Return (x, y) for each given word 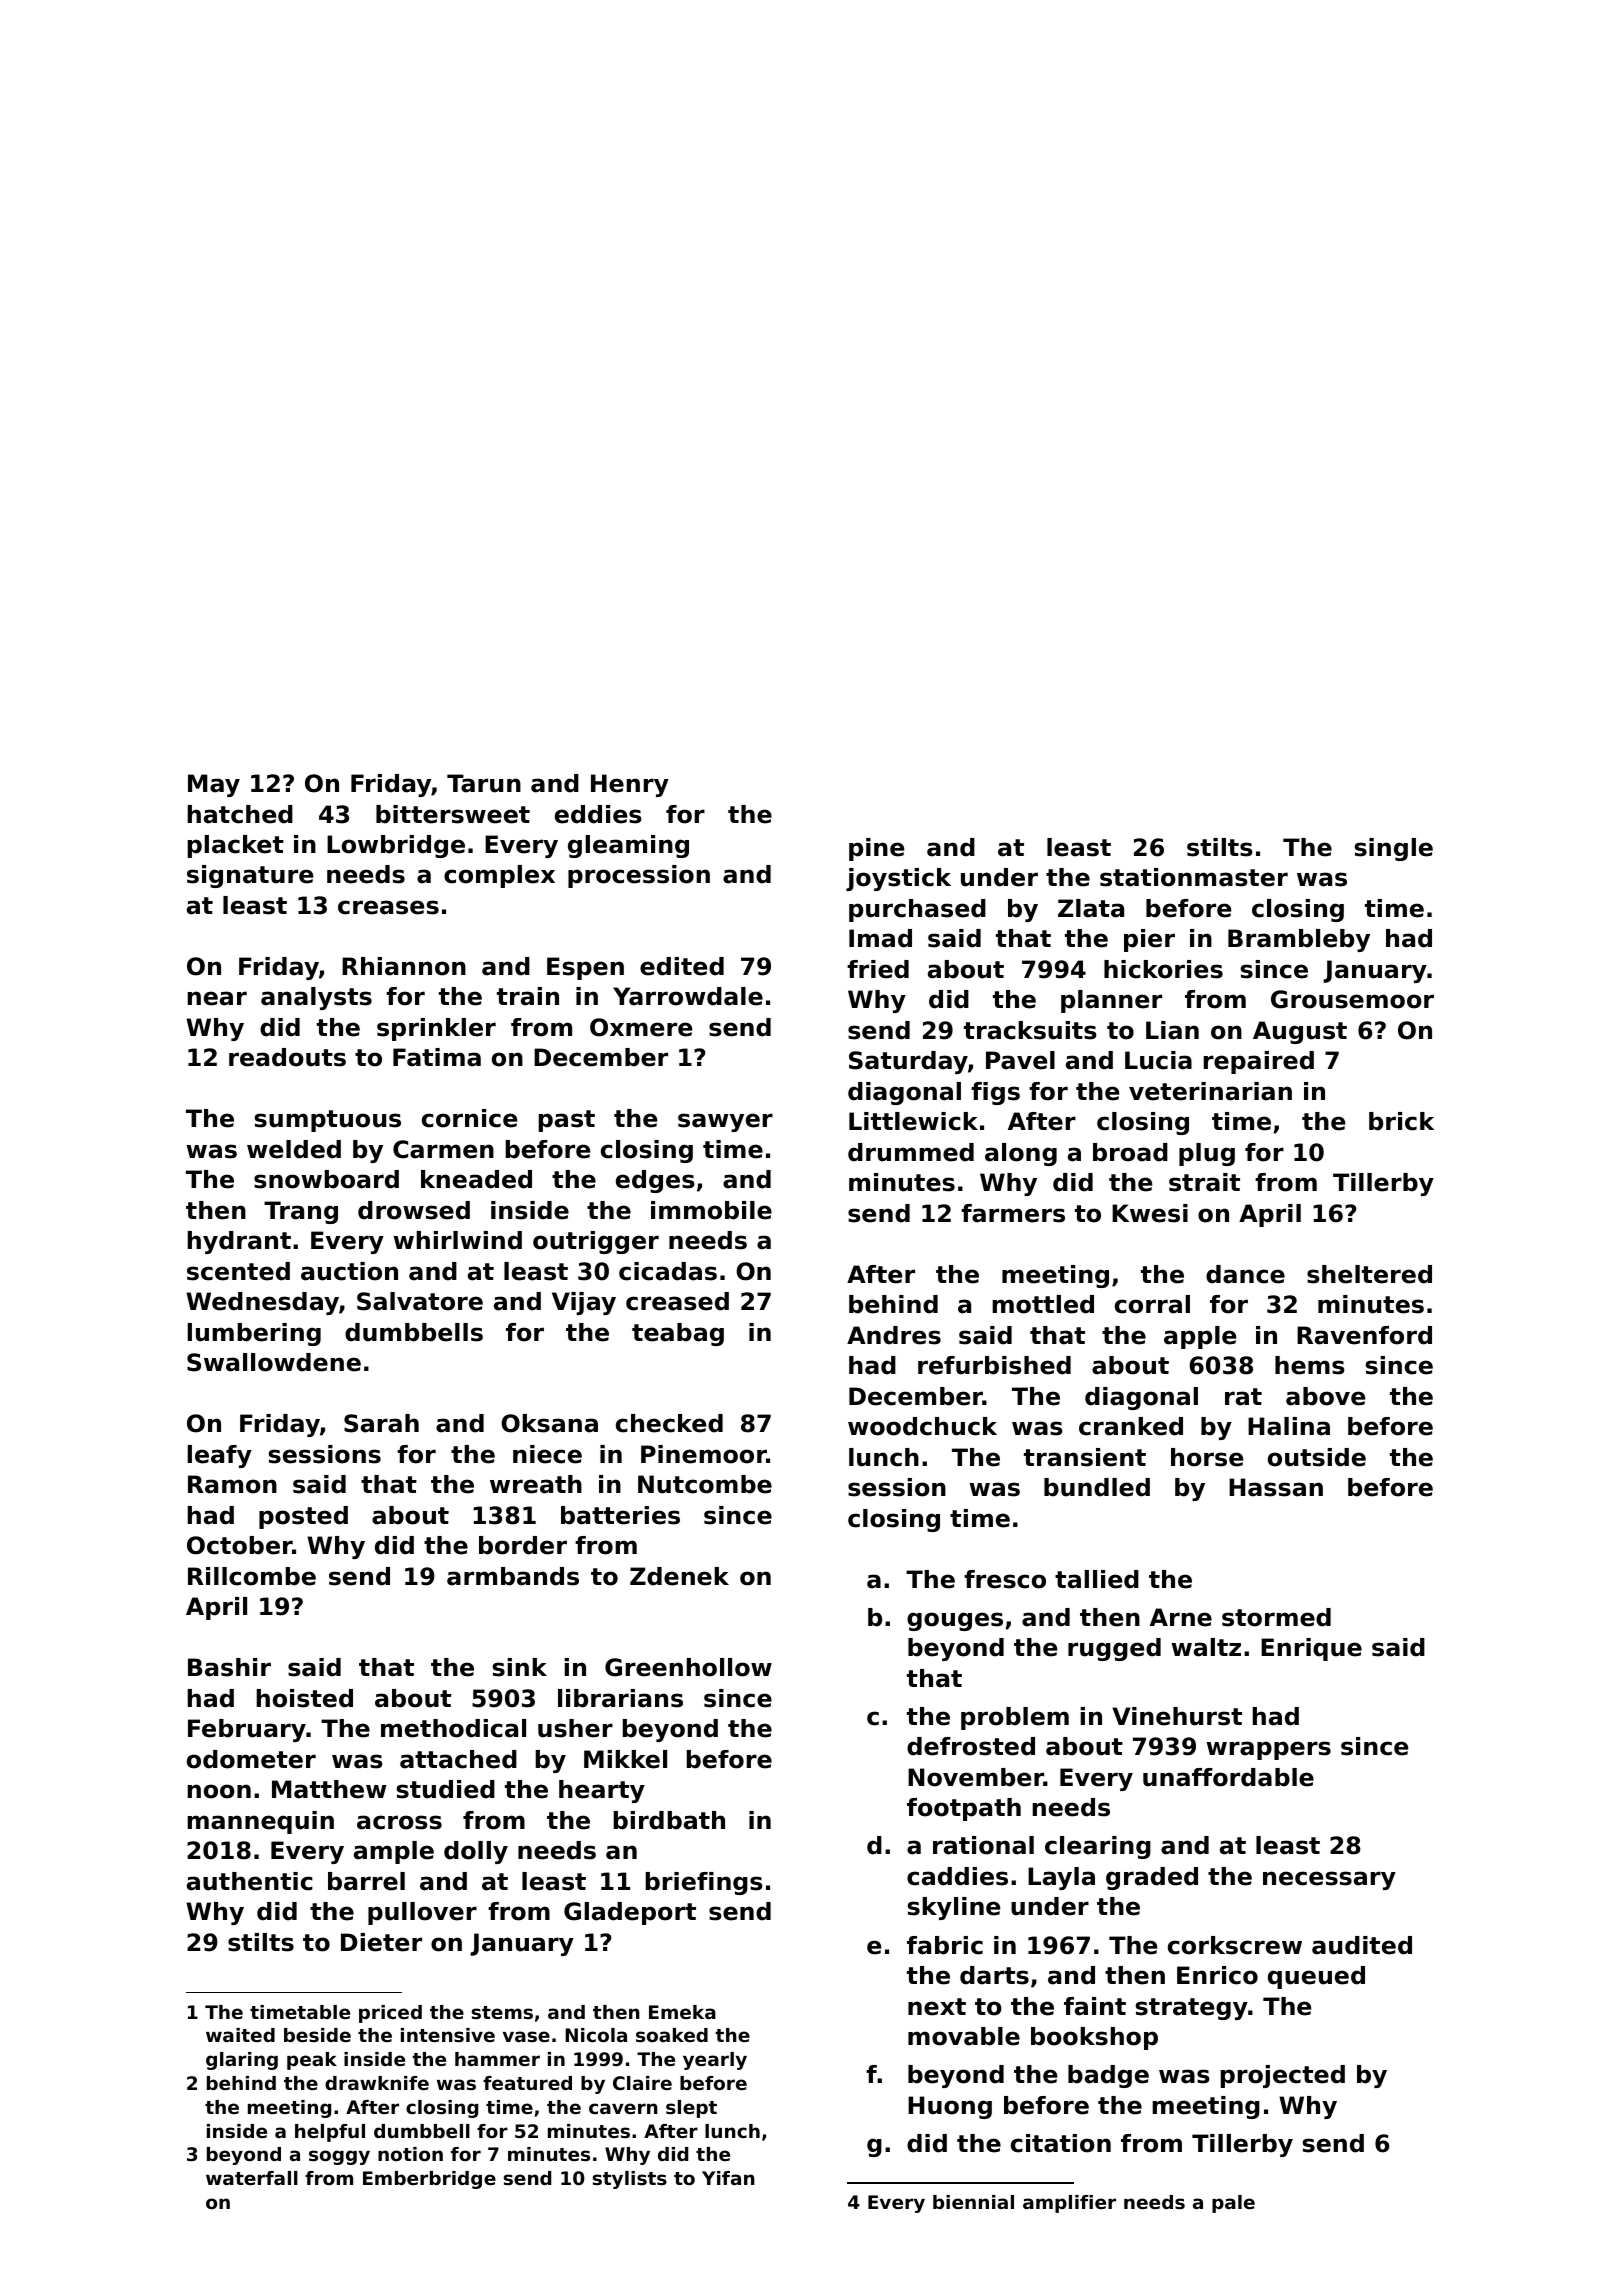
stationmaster (1194, 877)
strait (1204, 1182)
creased (677, 1301)
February (247, 1730)
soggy (339, 2157)
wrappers (1268, 1750)
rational (983, 1845)
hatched (240, 814)
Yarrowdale (688, 996)
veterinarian (1210, 1091)
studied (446, 1789)
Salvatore (420, 1301)
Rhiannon (404, 966)
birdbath (669, 1820)
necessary (1329, 1880)
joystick (898, 879)
